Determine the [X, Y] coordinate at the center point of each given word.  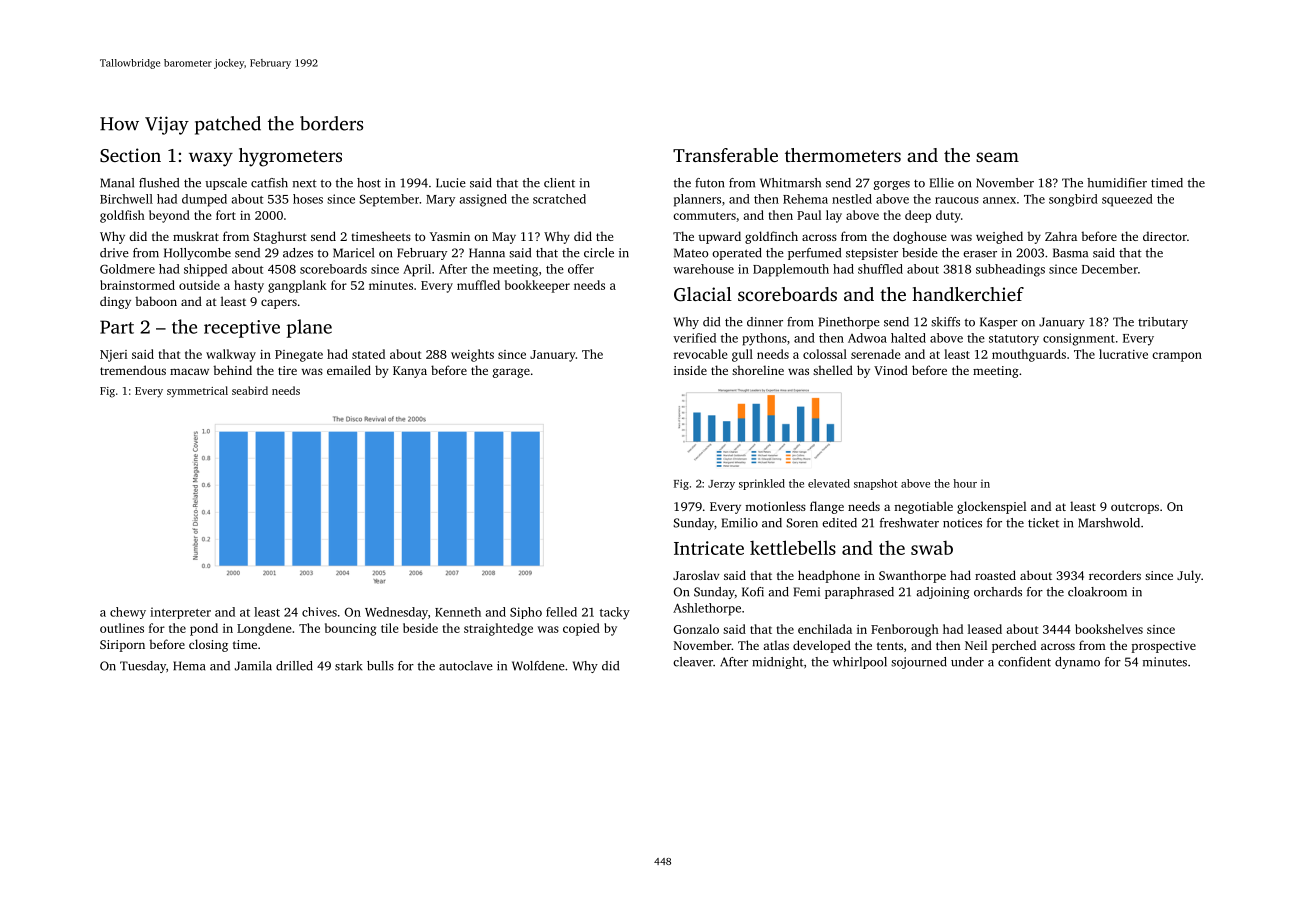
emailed [349, 370]
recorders [1115, 575]
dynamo [1077, 663]
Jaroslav [696, 575]
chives [319, 612]
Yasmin [450, 236]
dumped [204, 200]
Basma [1070, 253]
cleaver [693, 662]
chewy [128, 613]
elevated [829, 483]
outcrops [1135, 508]
